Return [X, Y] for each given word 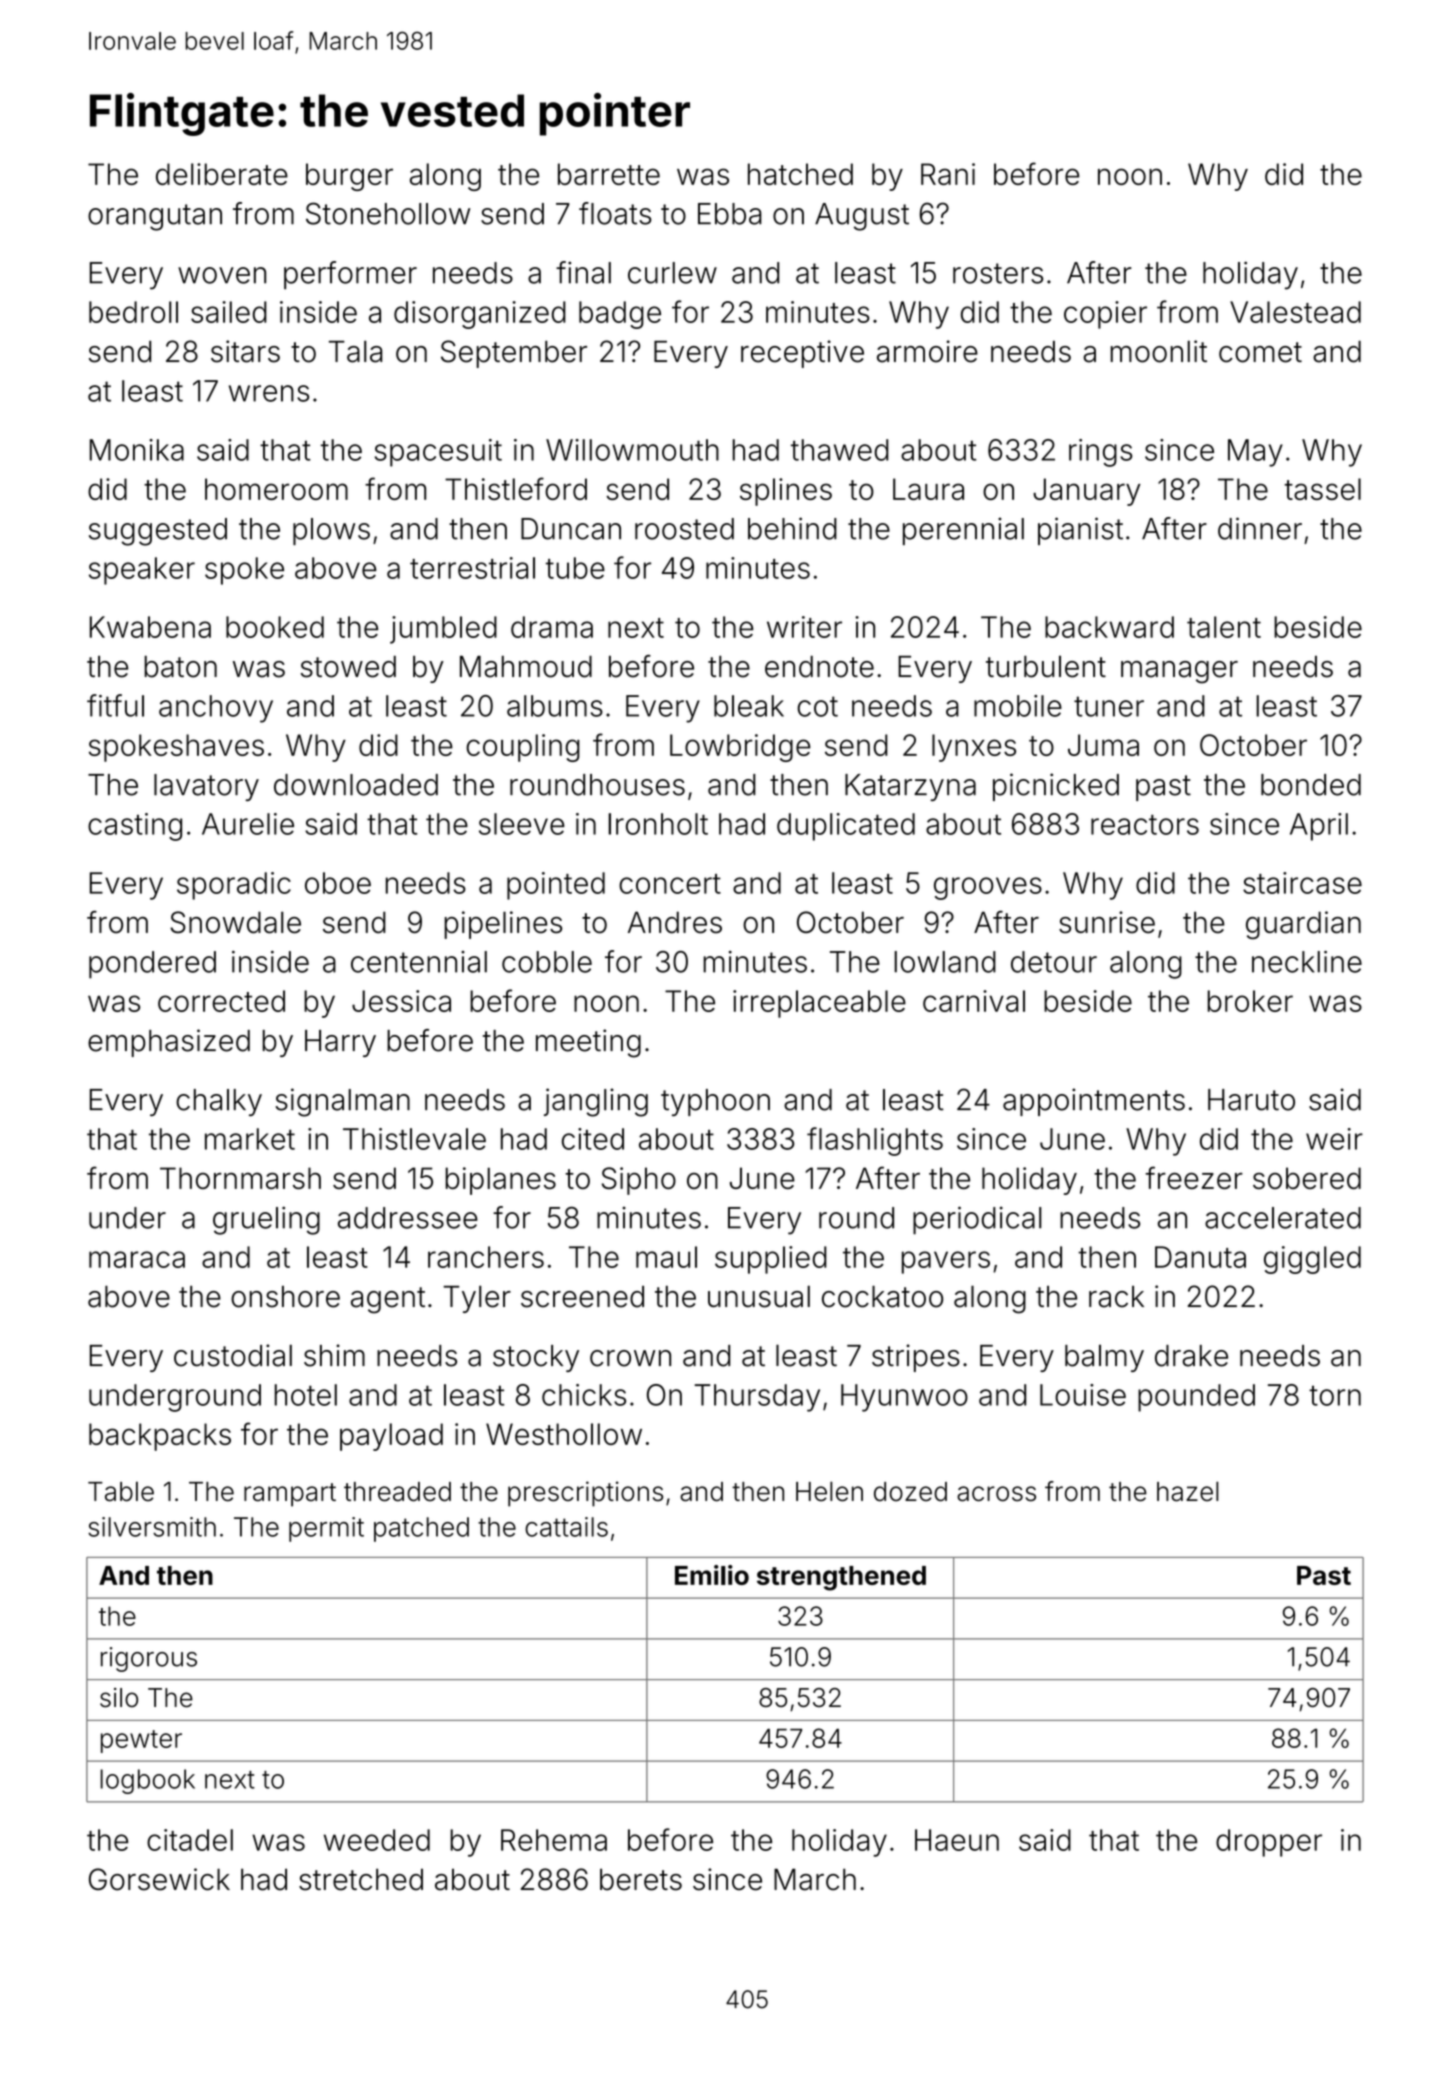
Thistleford [516, 488]
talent [1224, 627]
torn [1335, 1396]
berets [641, 1880]
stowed [348, 667]
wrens [269, 393]
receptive [802, 354]
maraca [137, 1259]
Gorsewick [159, 1879]
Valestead [1295, 312]
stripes [916, 1358]
